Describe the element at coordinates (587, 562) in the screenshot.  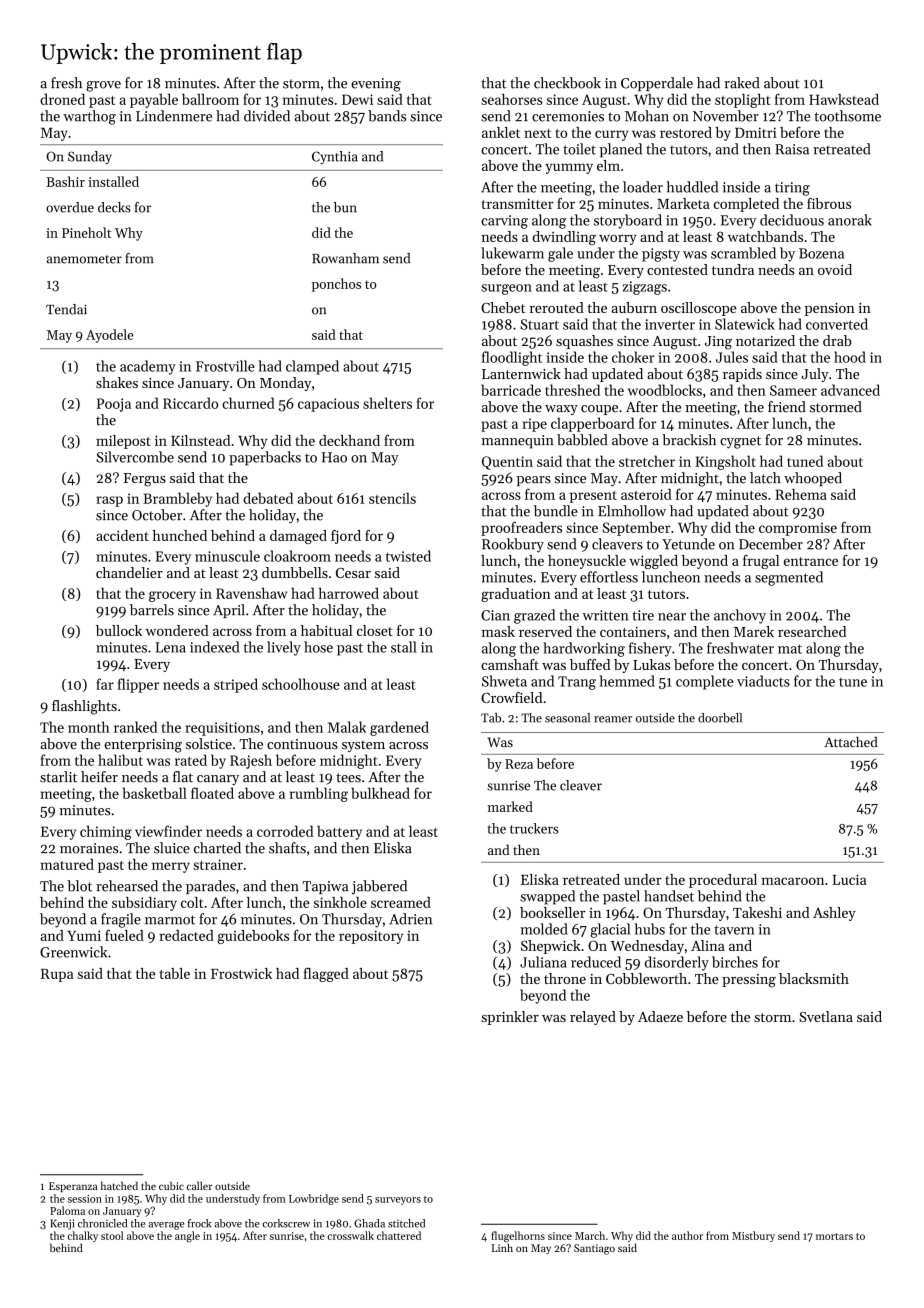
I see `honeysuckle` at that location.
